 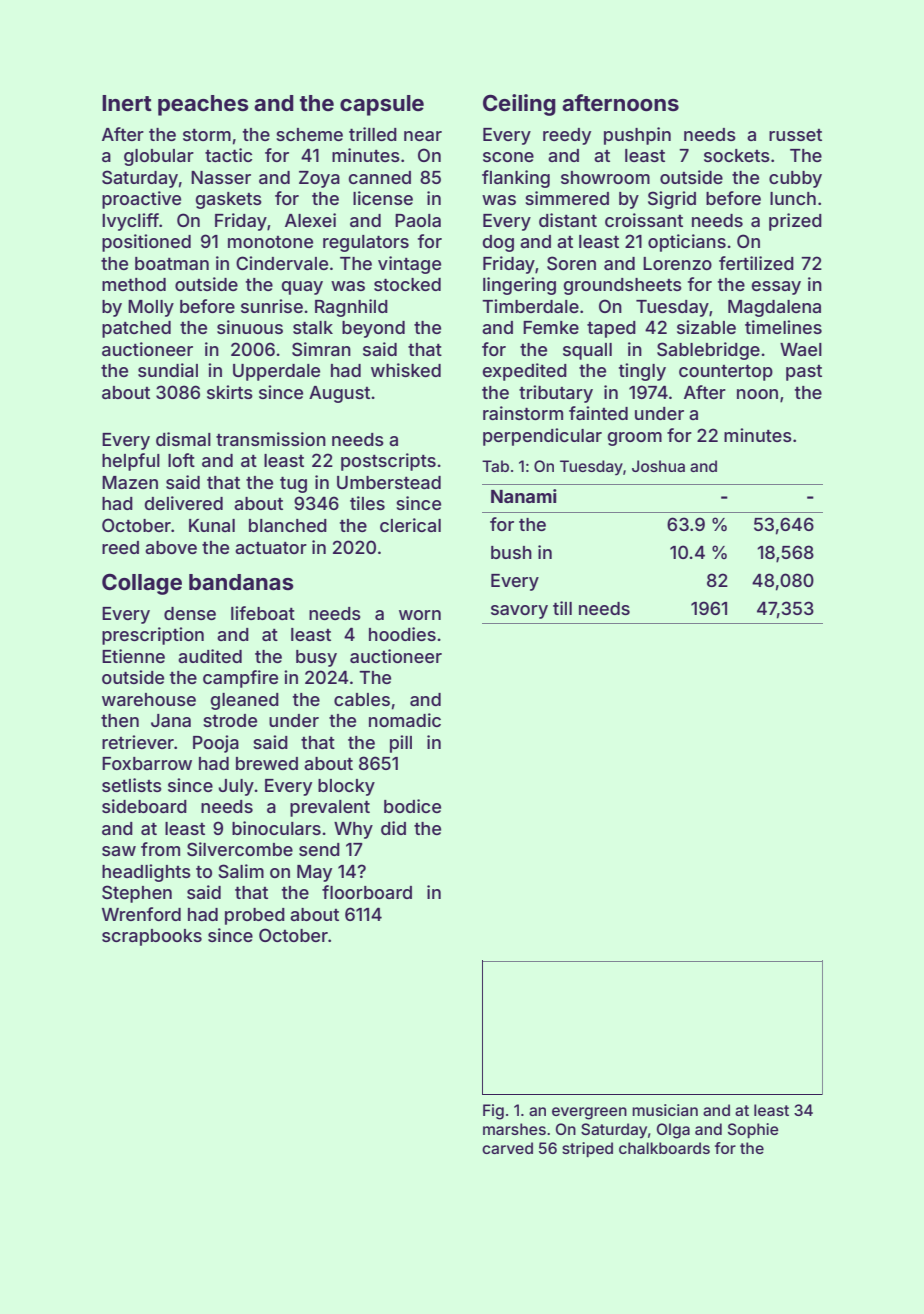 I want to click on past, so click(x=804, y=373).
